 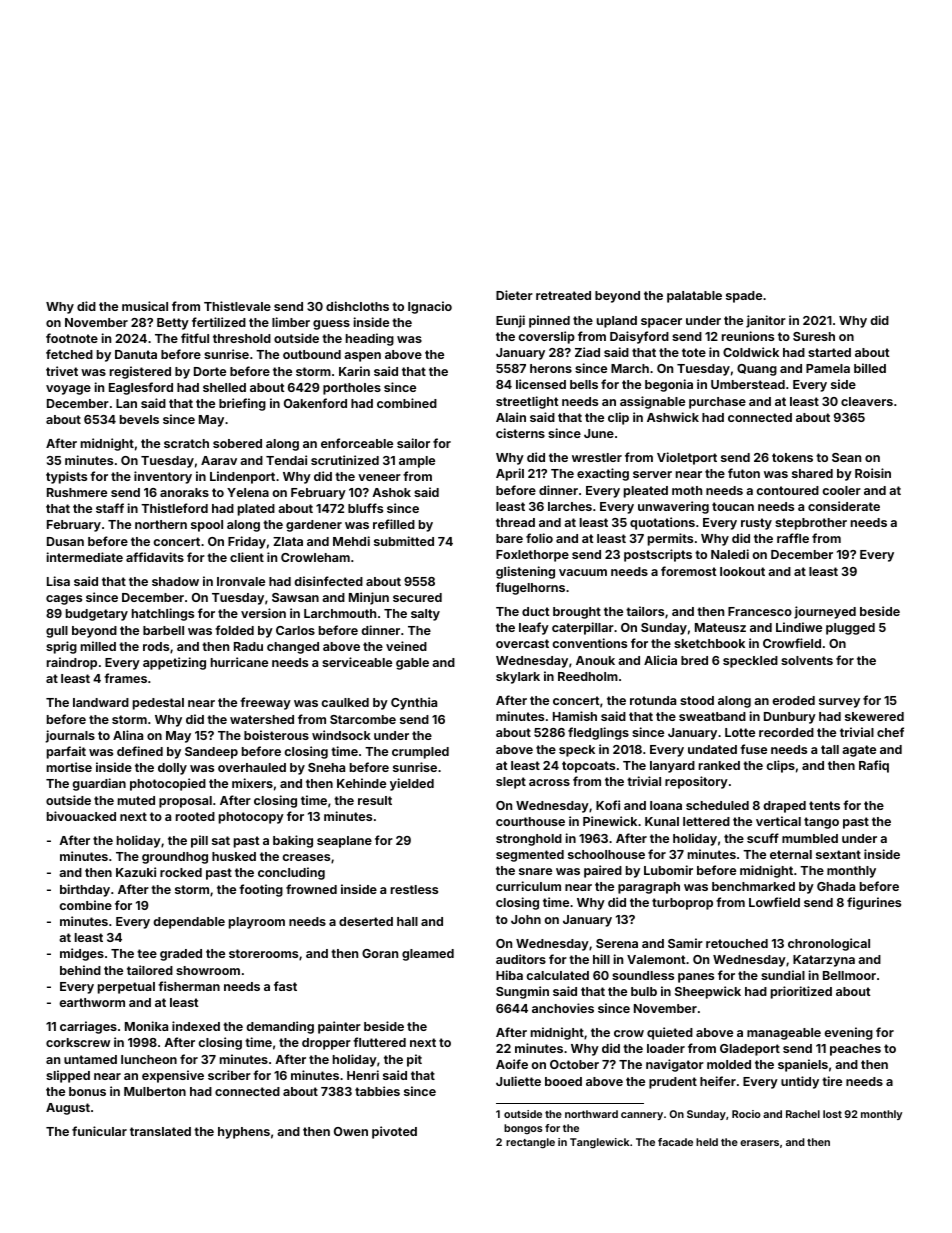 I want to click on tents, so click(x=824, y=805).
